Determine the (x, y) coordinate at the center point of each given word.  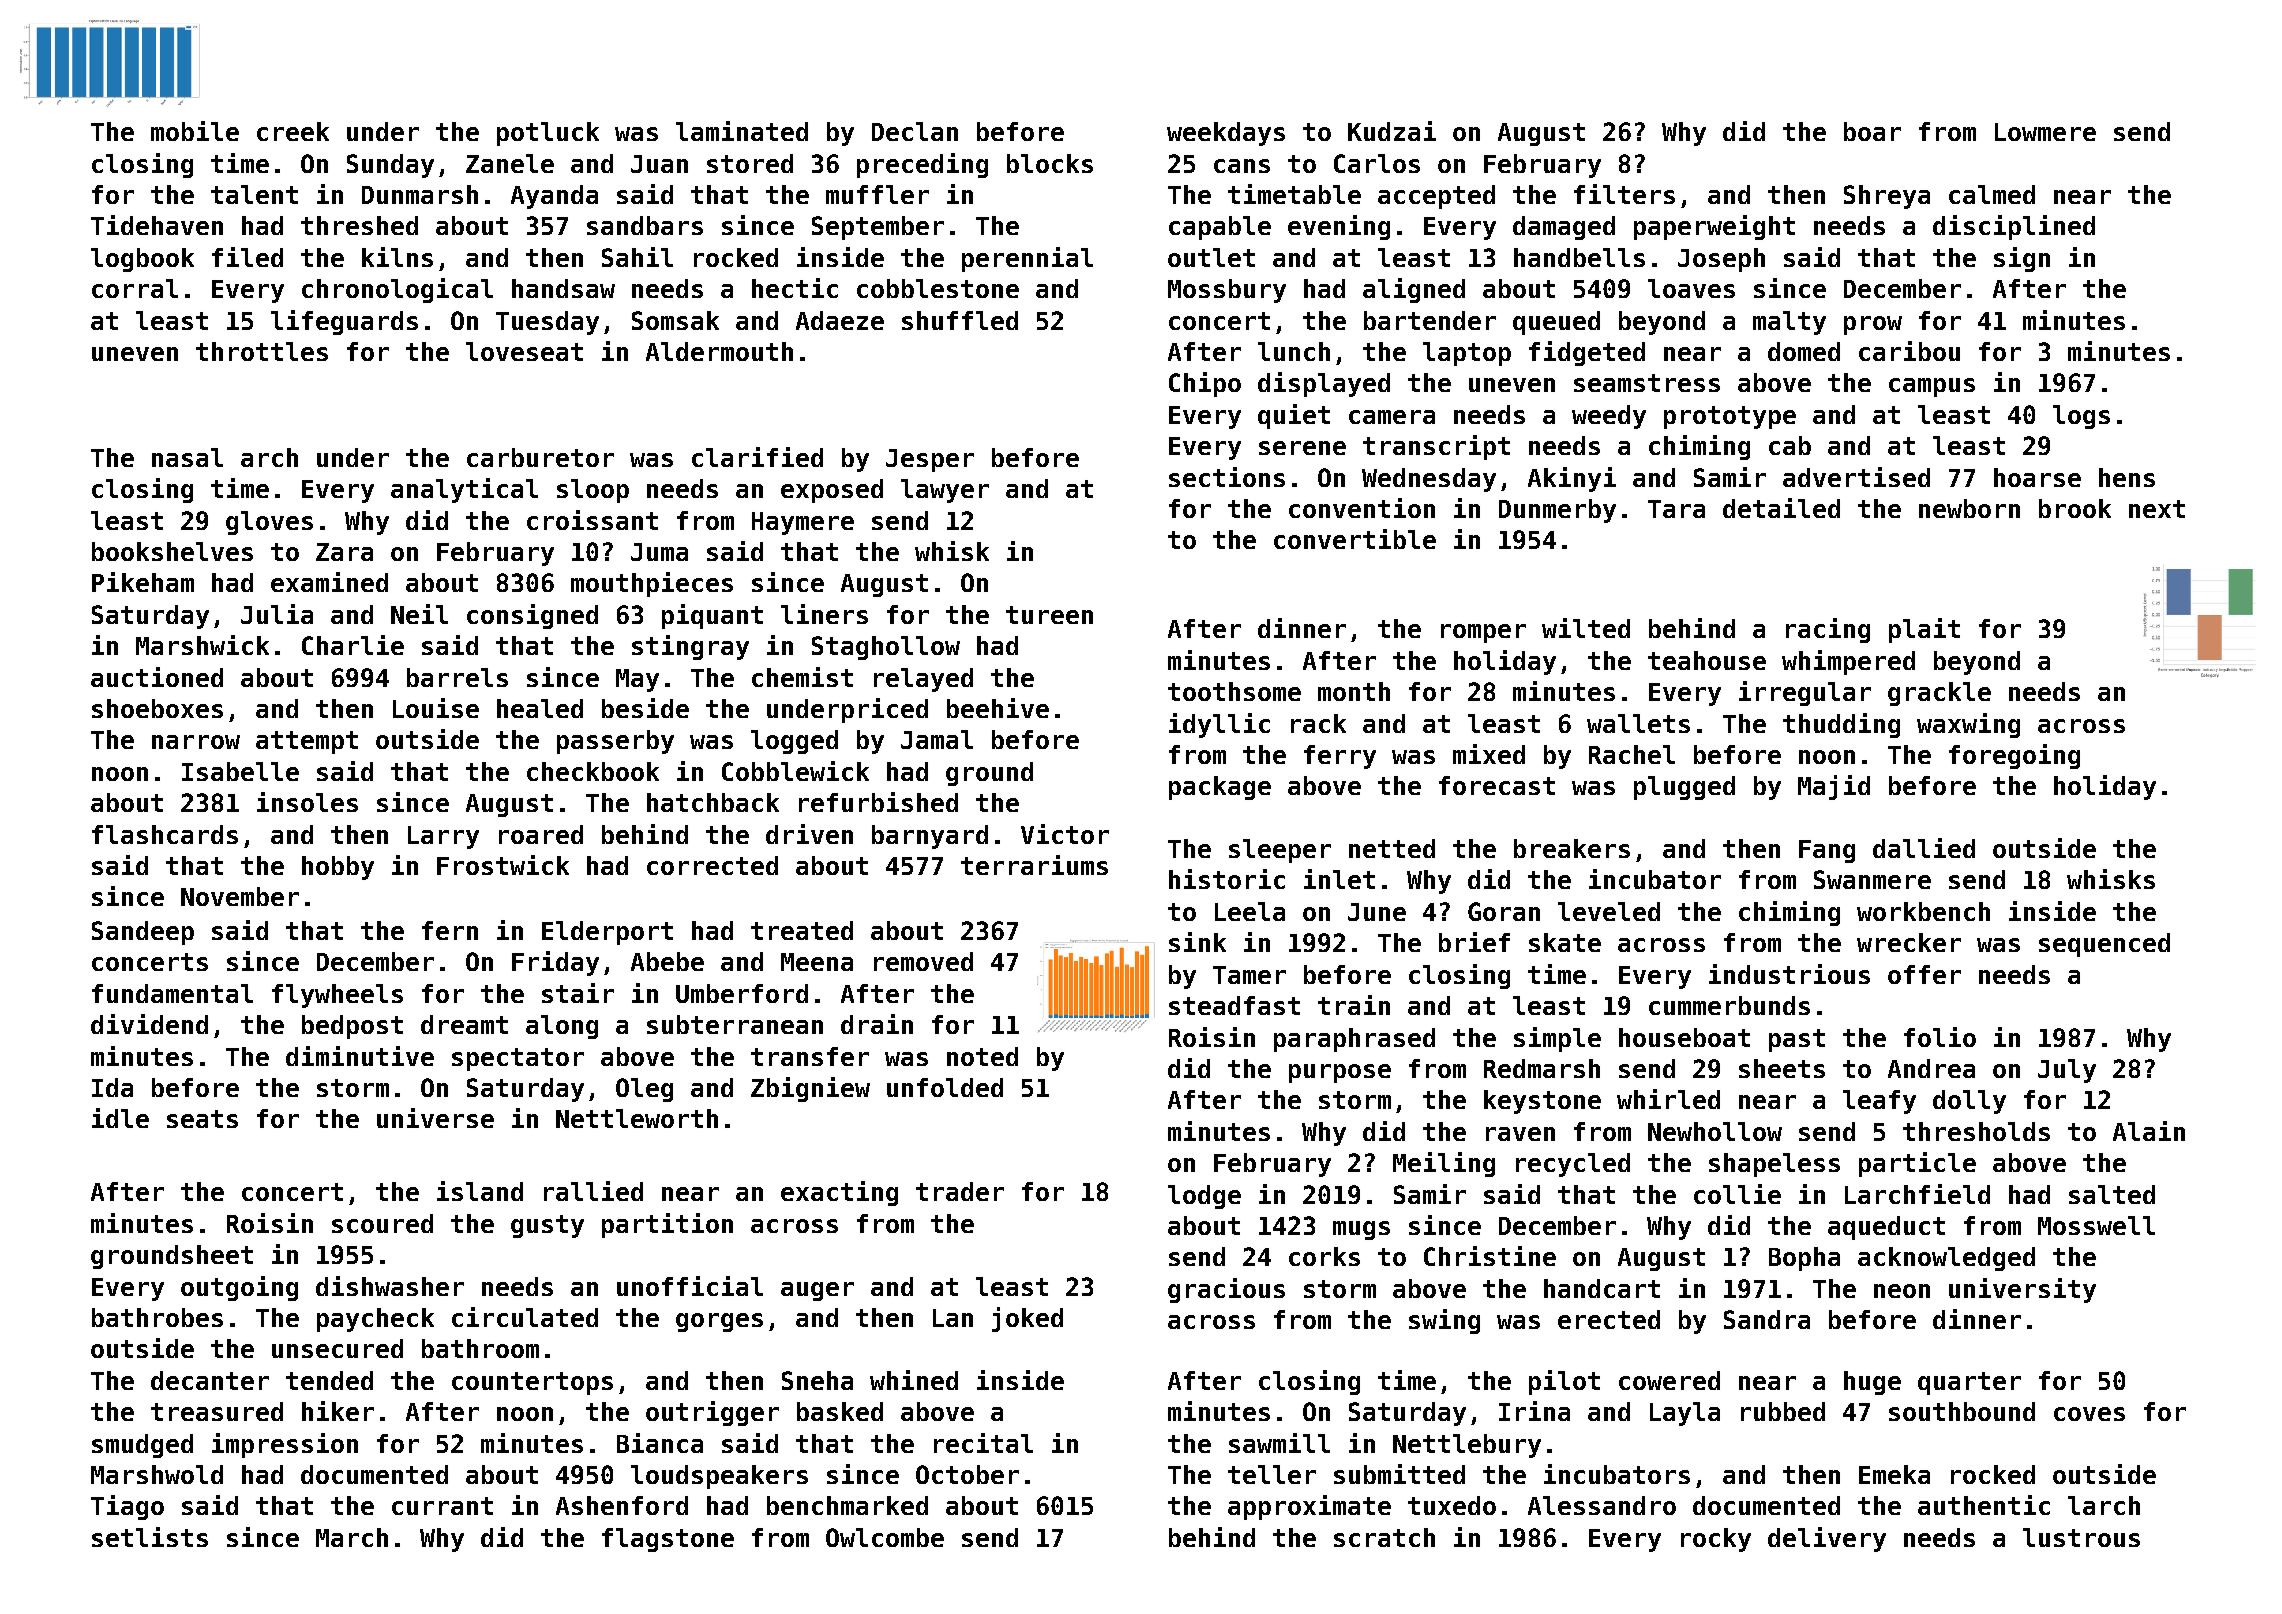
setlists (150, 1537)
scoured (382, 1223)
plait (1924, 630)
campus (1932, 387)
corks (1324, 1256)
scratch (1384, 1537)
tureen (1049, 615)
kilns (397, 257)
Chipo (1205, 384)
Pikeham (143, 582)
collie (1737, 1194)
